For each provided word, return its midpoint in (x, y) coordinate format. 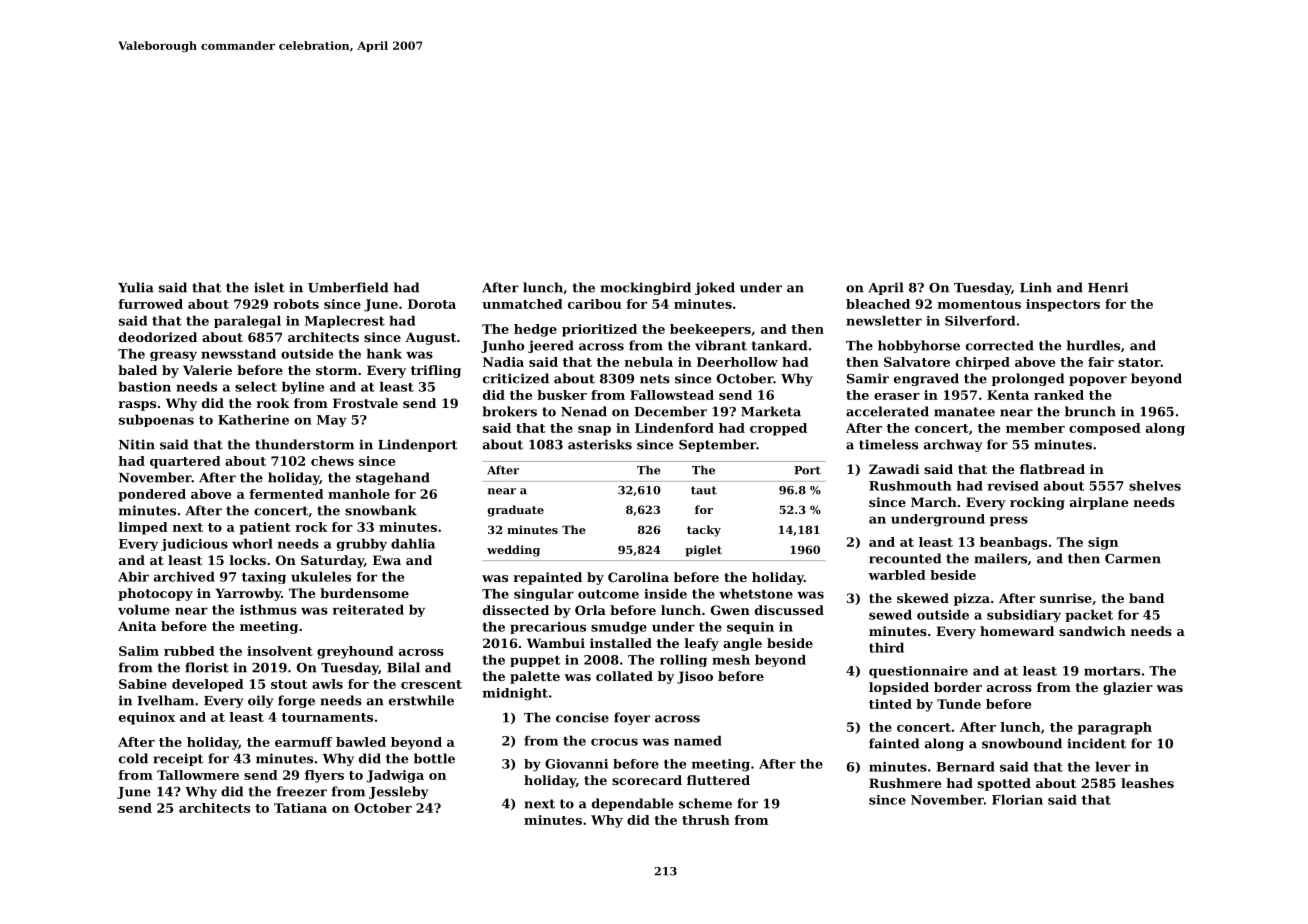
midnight (515, 694)
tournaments (327, 717)
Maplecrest (345, 322)
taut (704, 490)
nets (655, 379)
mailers (1000, 558)
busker (562, 395)
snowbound (1022, 743)
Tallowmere (198, 775)
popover (1098, 381)
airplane (1099, 503)
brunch (1090, 411)
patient (265, 528)
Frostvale (365, 403)
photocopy (155, 594)
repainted (548, 578)
